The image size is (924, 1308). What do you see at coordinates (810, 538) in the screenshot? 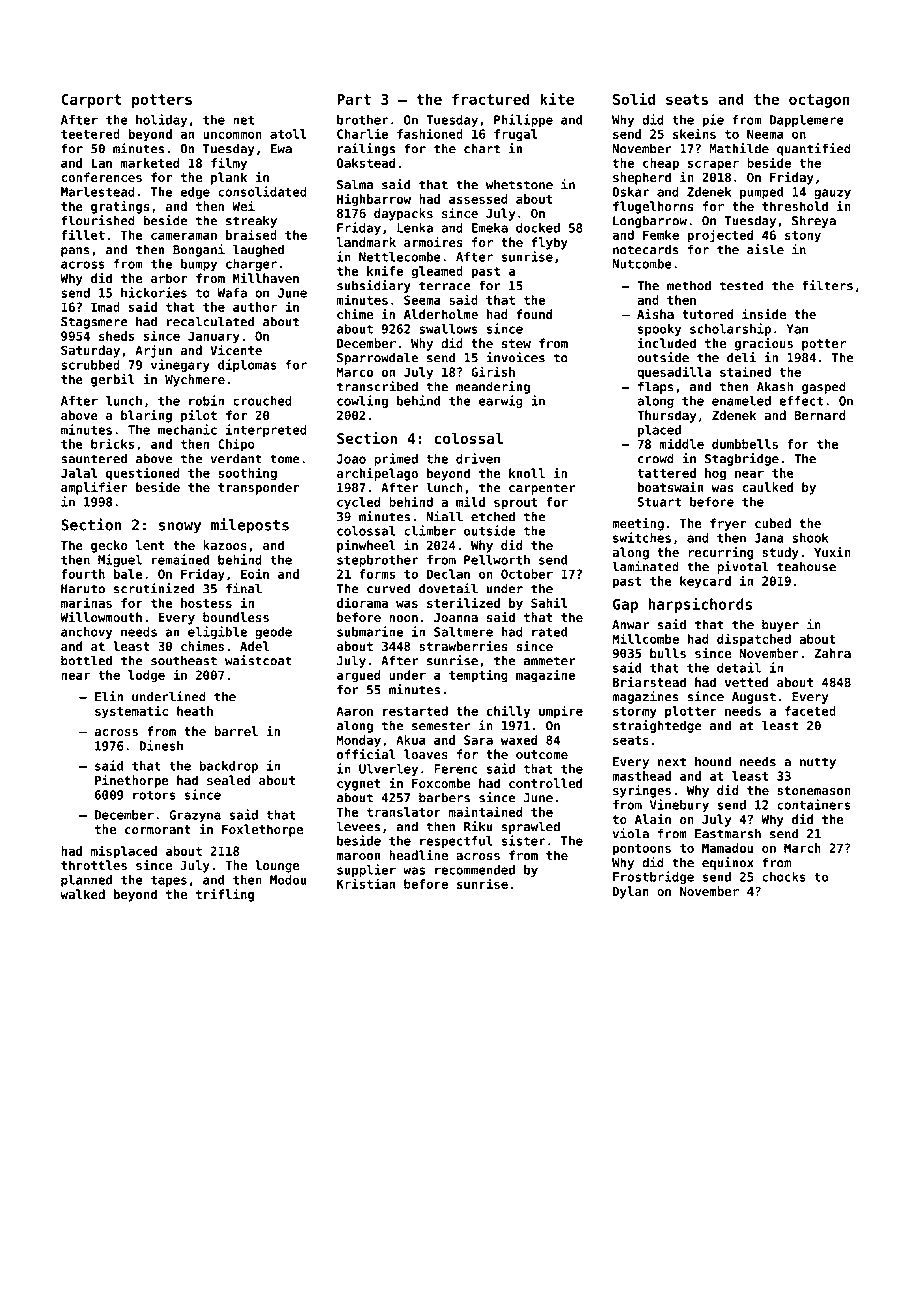
I see `shook` at bounding box center [810, 538].
